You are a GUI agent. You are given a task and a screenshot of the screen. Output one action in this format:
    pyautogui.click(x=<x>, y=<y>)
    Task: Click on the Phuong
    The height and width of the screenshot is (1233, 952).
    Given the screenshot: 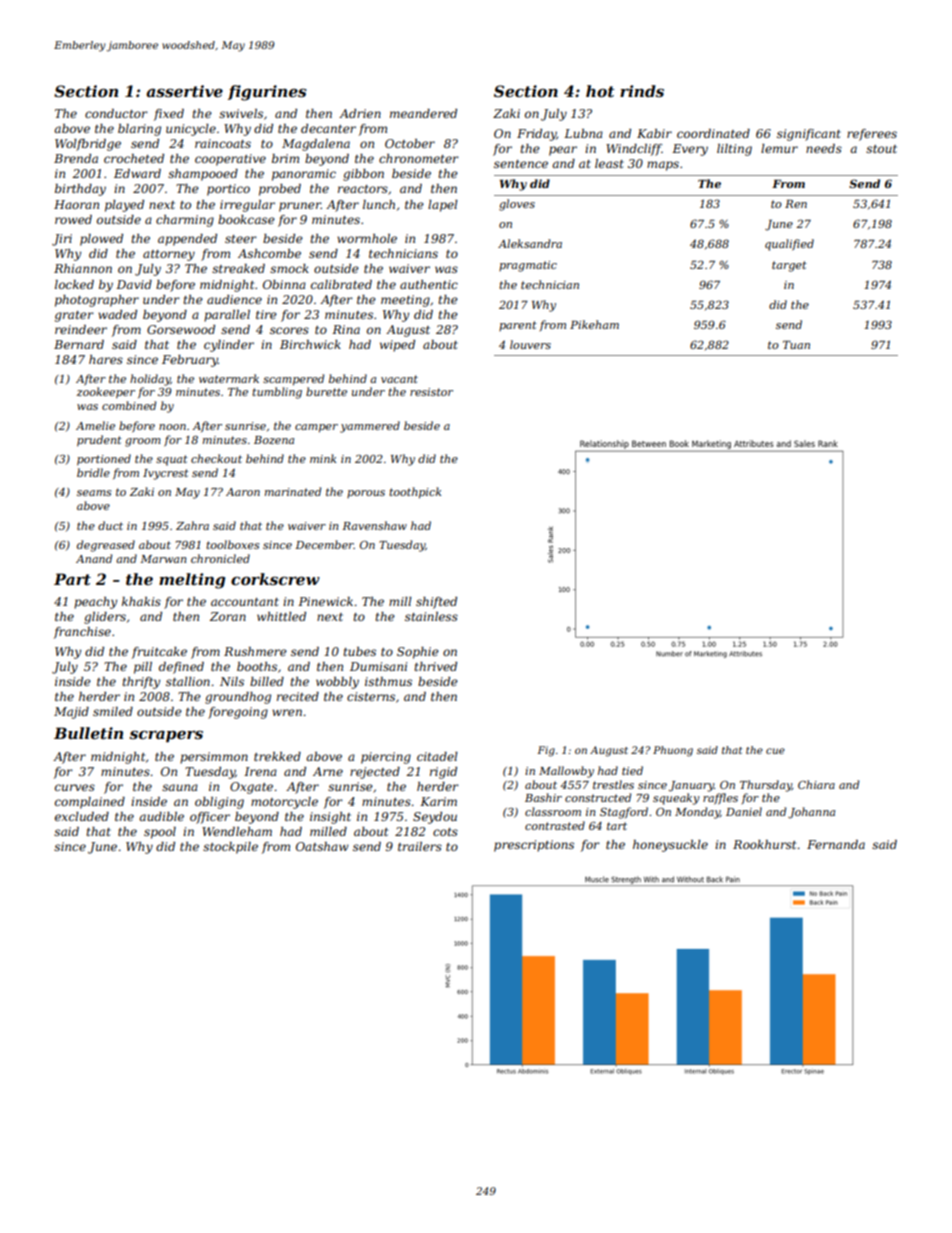 What is the action you would take?
    pyautogui.click(x=673, y=751)
